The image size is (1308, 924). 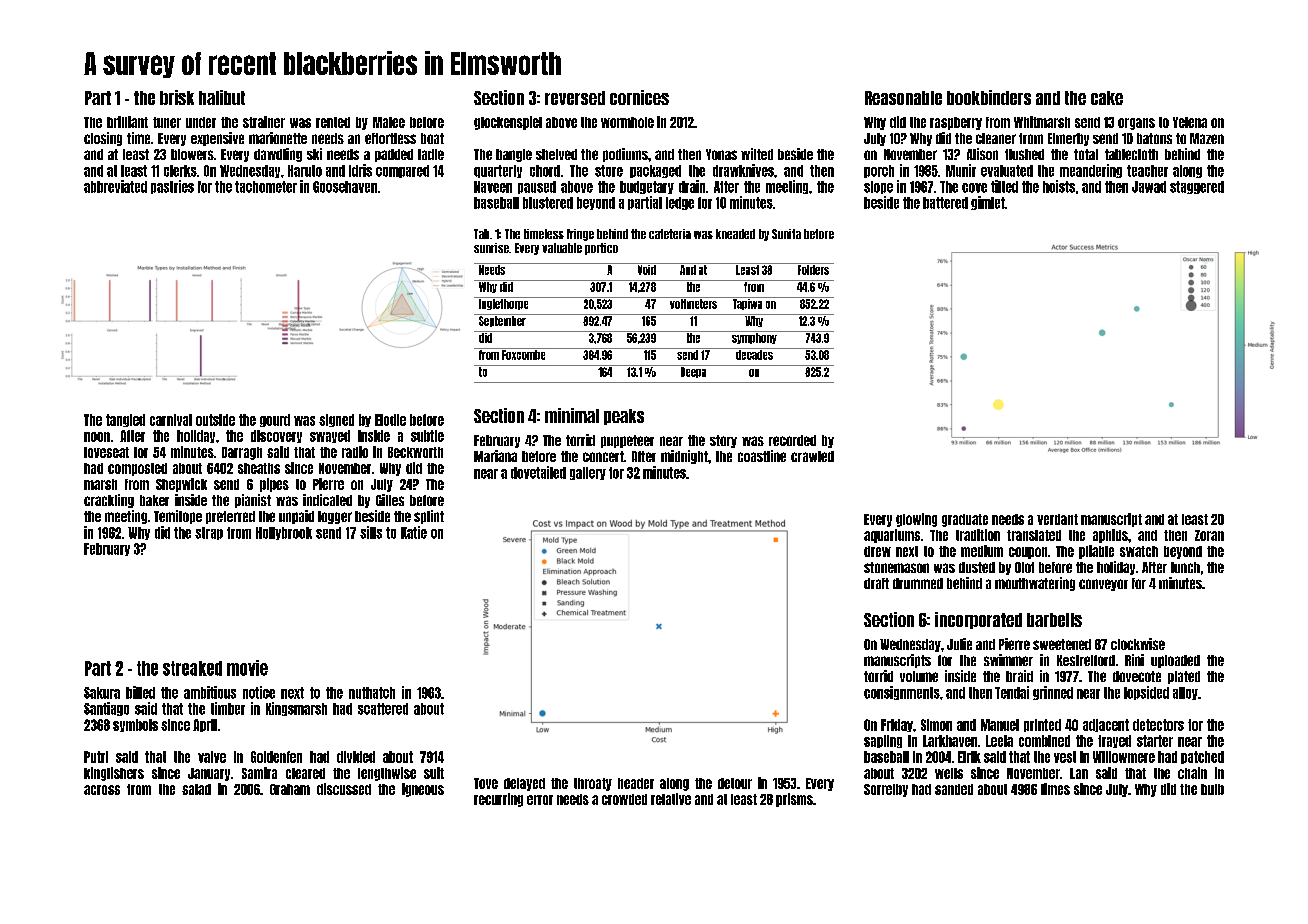 I want to click on cornices, so click(x=639, y=97).
